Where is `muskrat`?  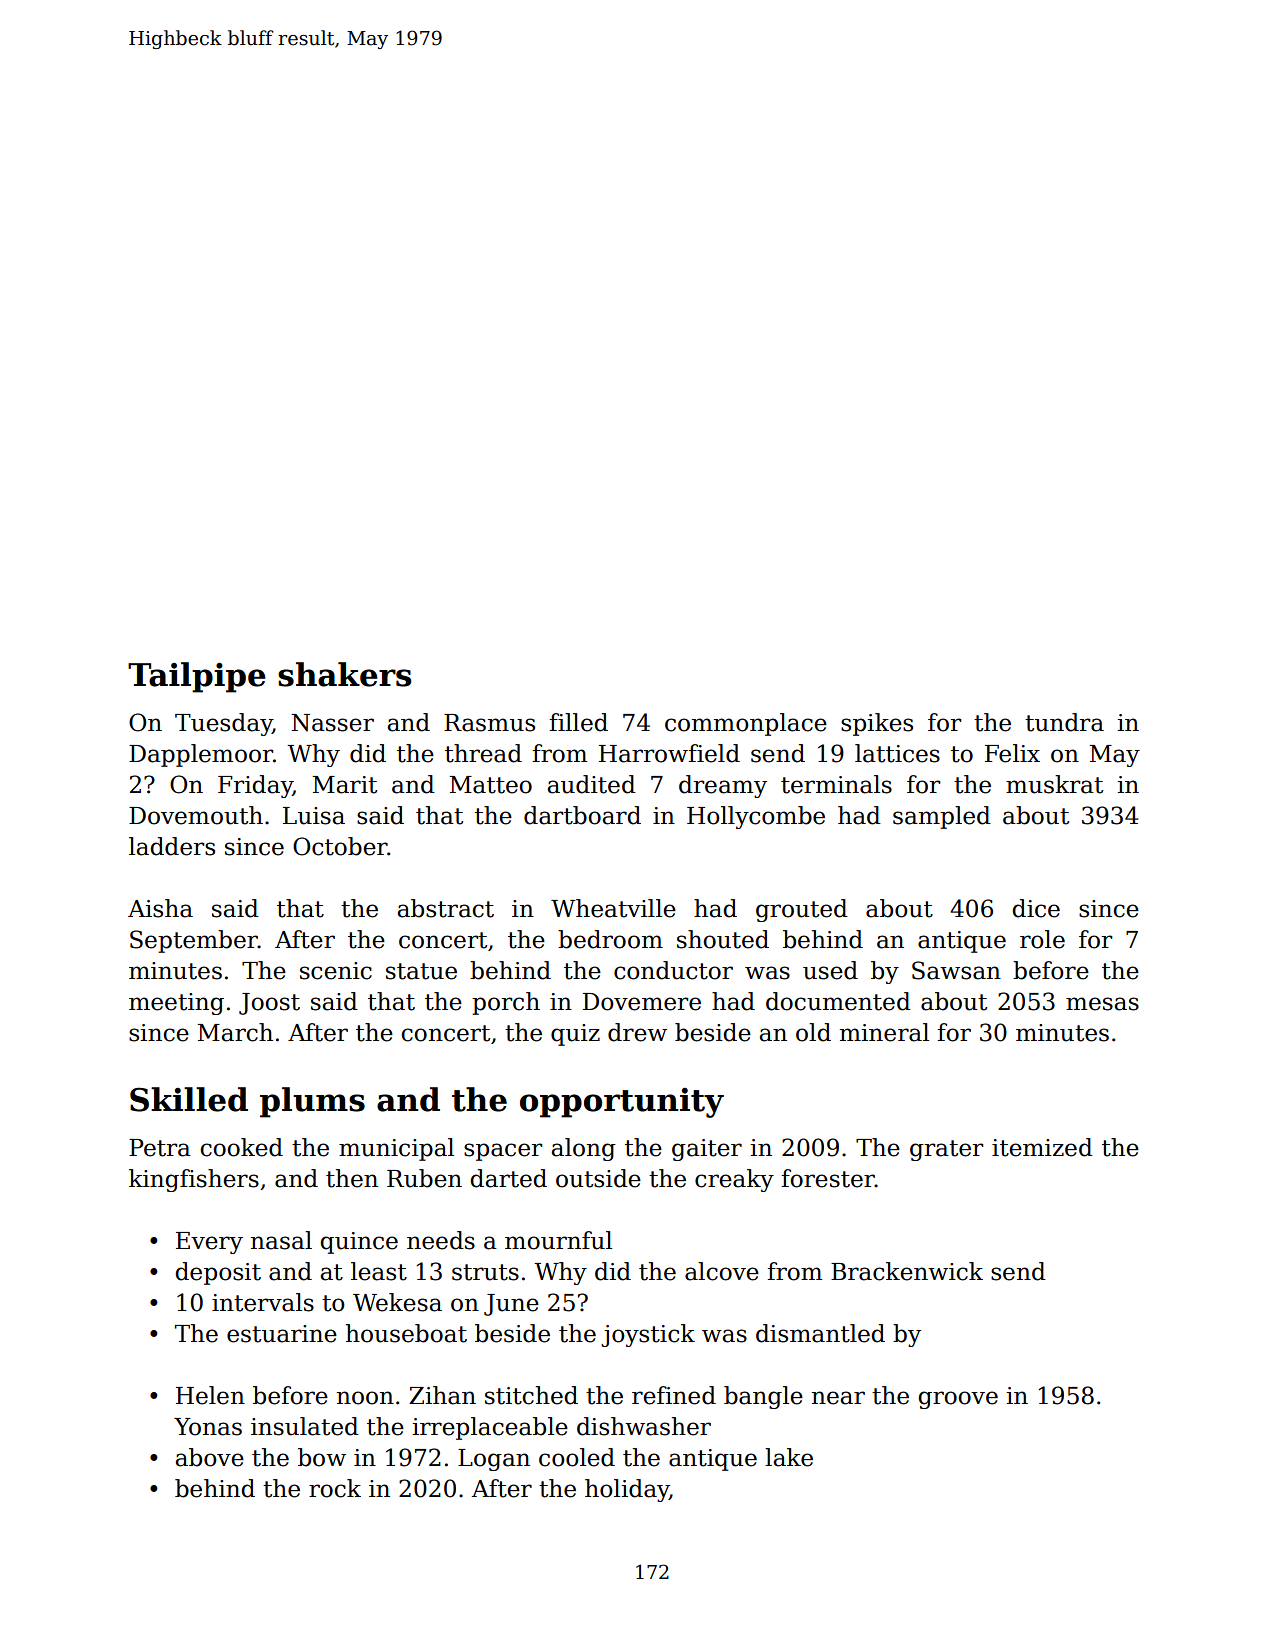 muskrat is located at coordinates (1054, 784).
